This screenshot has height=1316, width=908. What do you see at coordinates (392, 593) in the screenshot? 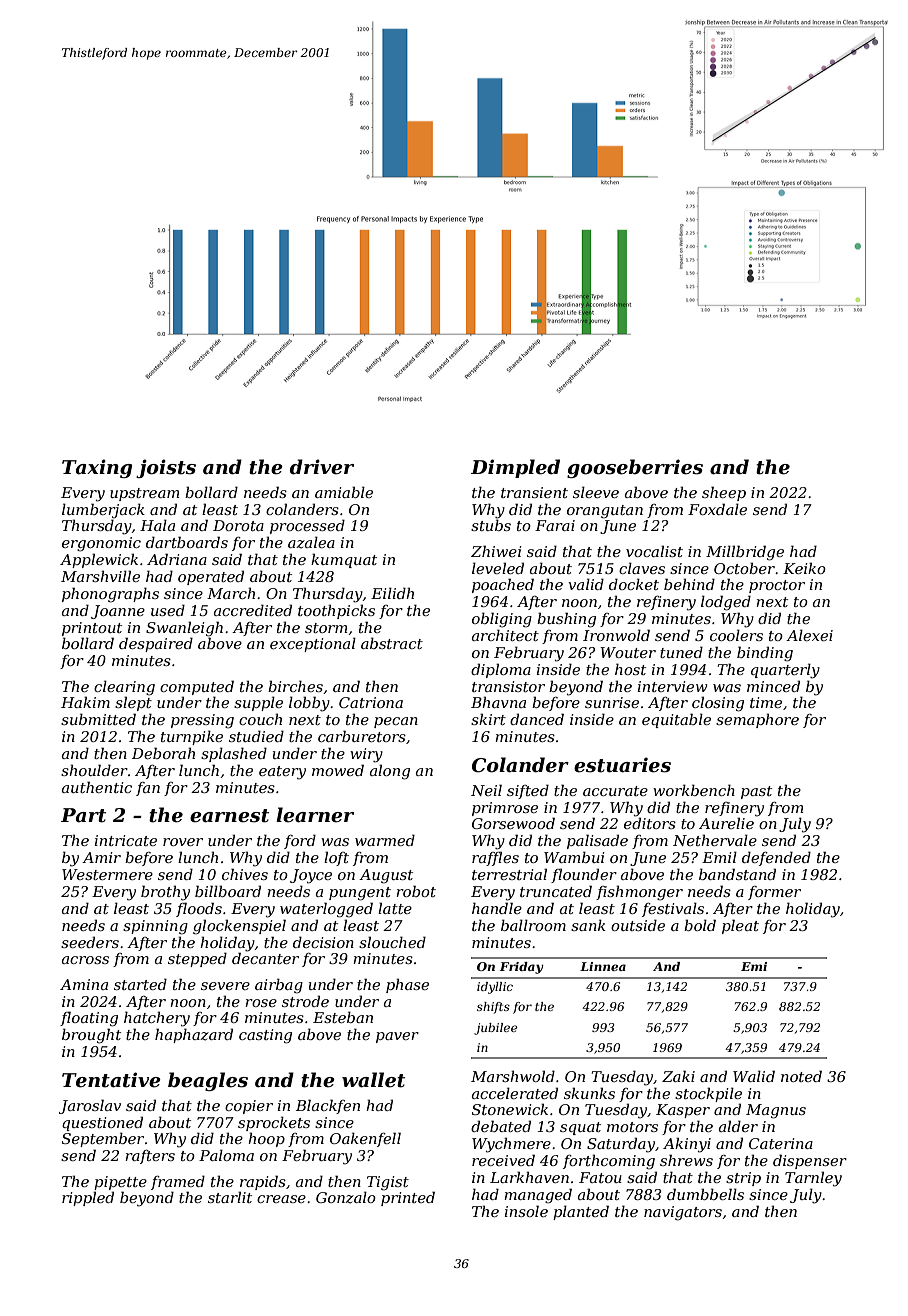
I see `Eilidh` at bounding box center [392, 593].
